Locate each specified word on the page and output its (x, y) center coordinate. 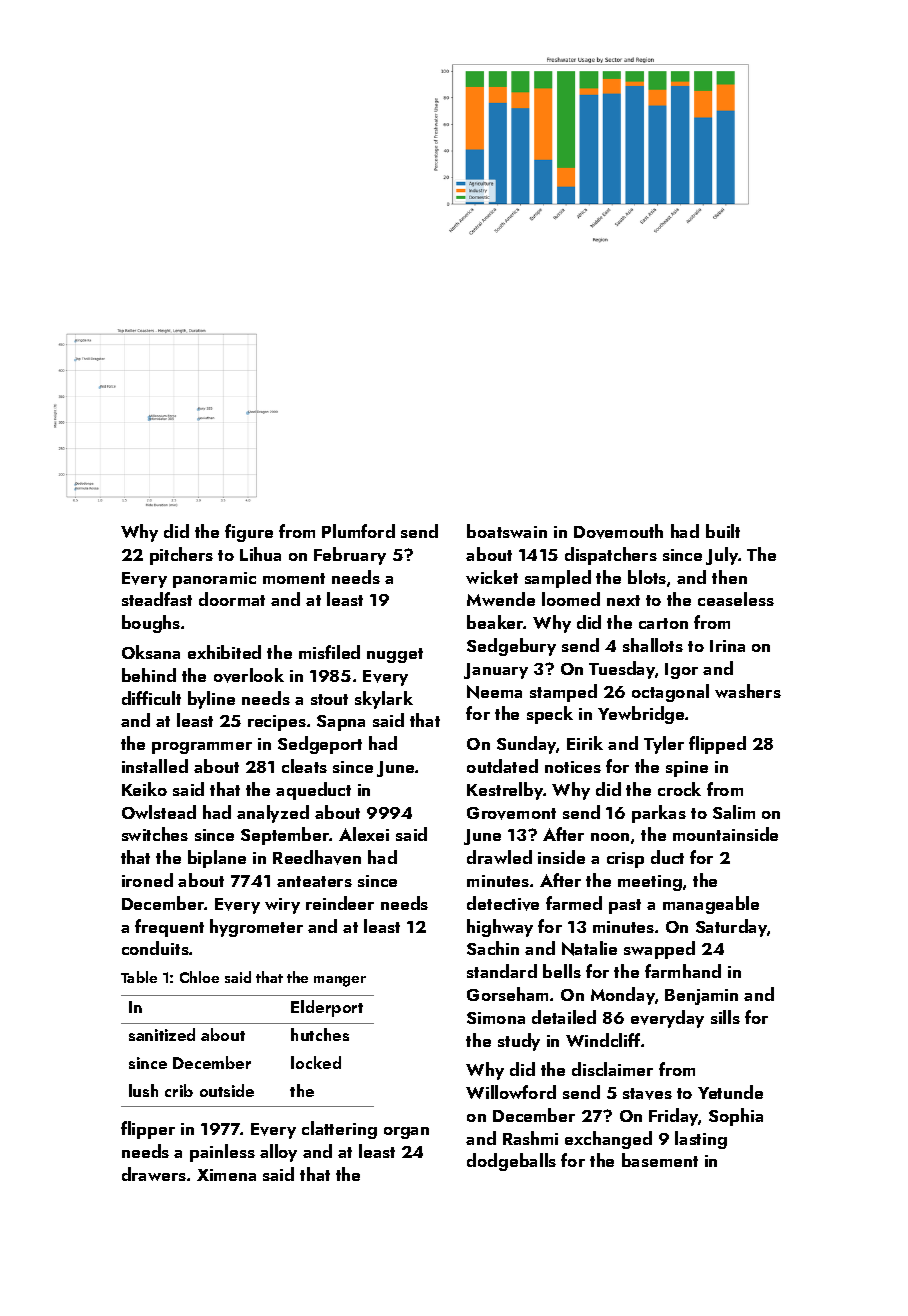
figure (249, 533)
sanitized (162, 1034)
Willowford (511, 1092)
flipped (717, 745)
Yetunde (730, 1092)
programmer (202, 748)
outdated (502, 766)
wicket (492, 577)
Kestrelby (505, 791)
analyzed (273, 814)
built (723, 531)
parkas (659, 814)
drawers (154, 1174)
